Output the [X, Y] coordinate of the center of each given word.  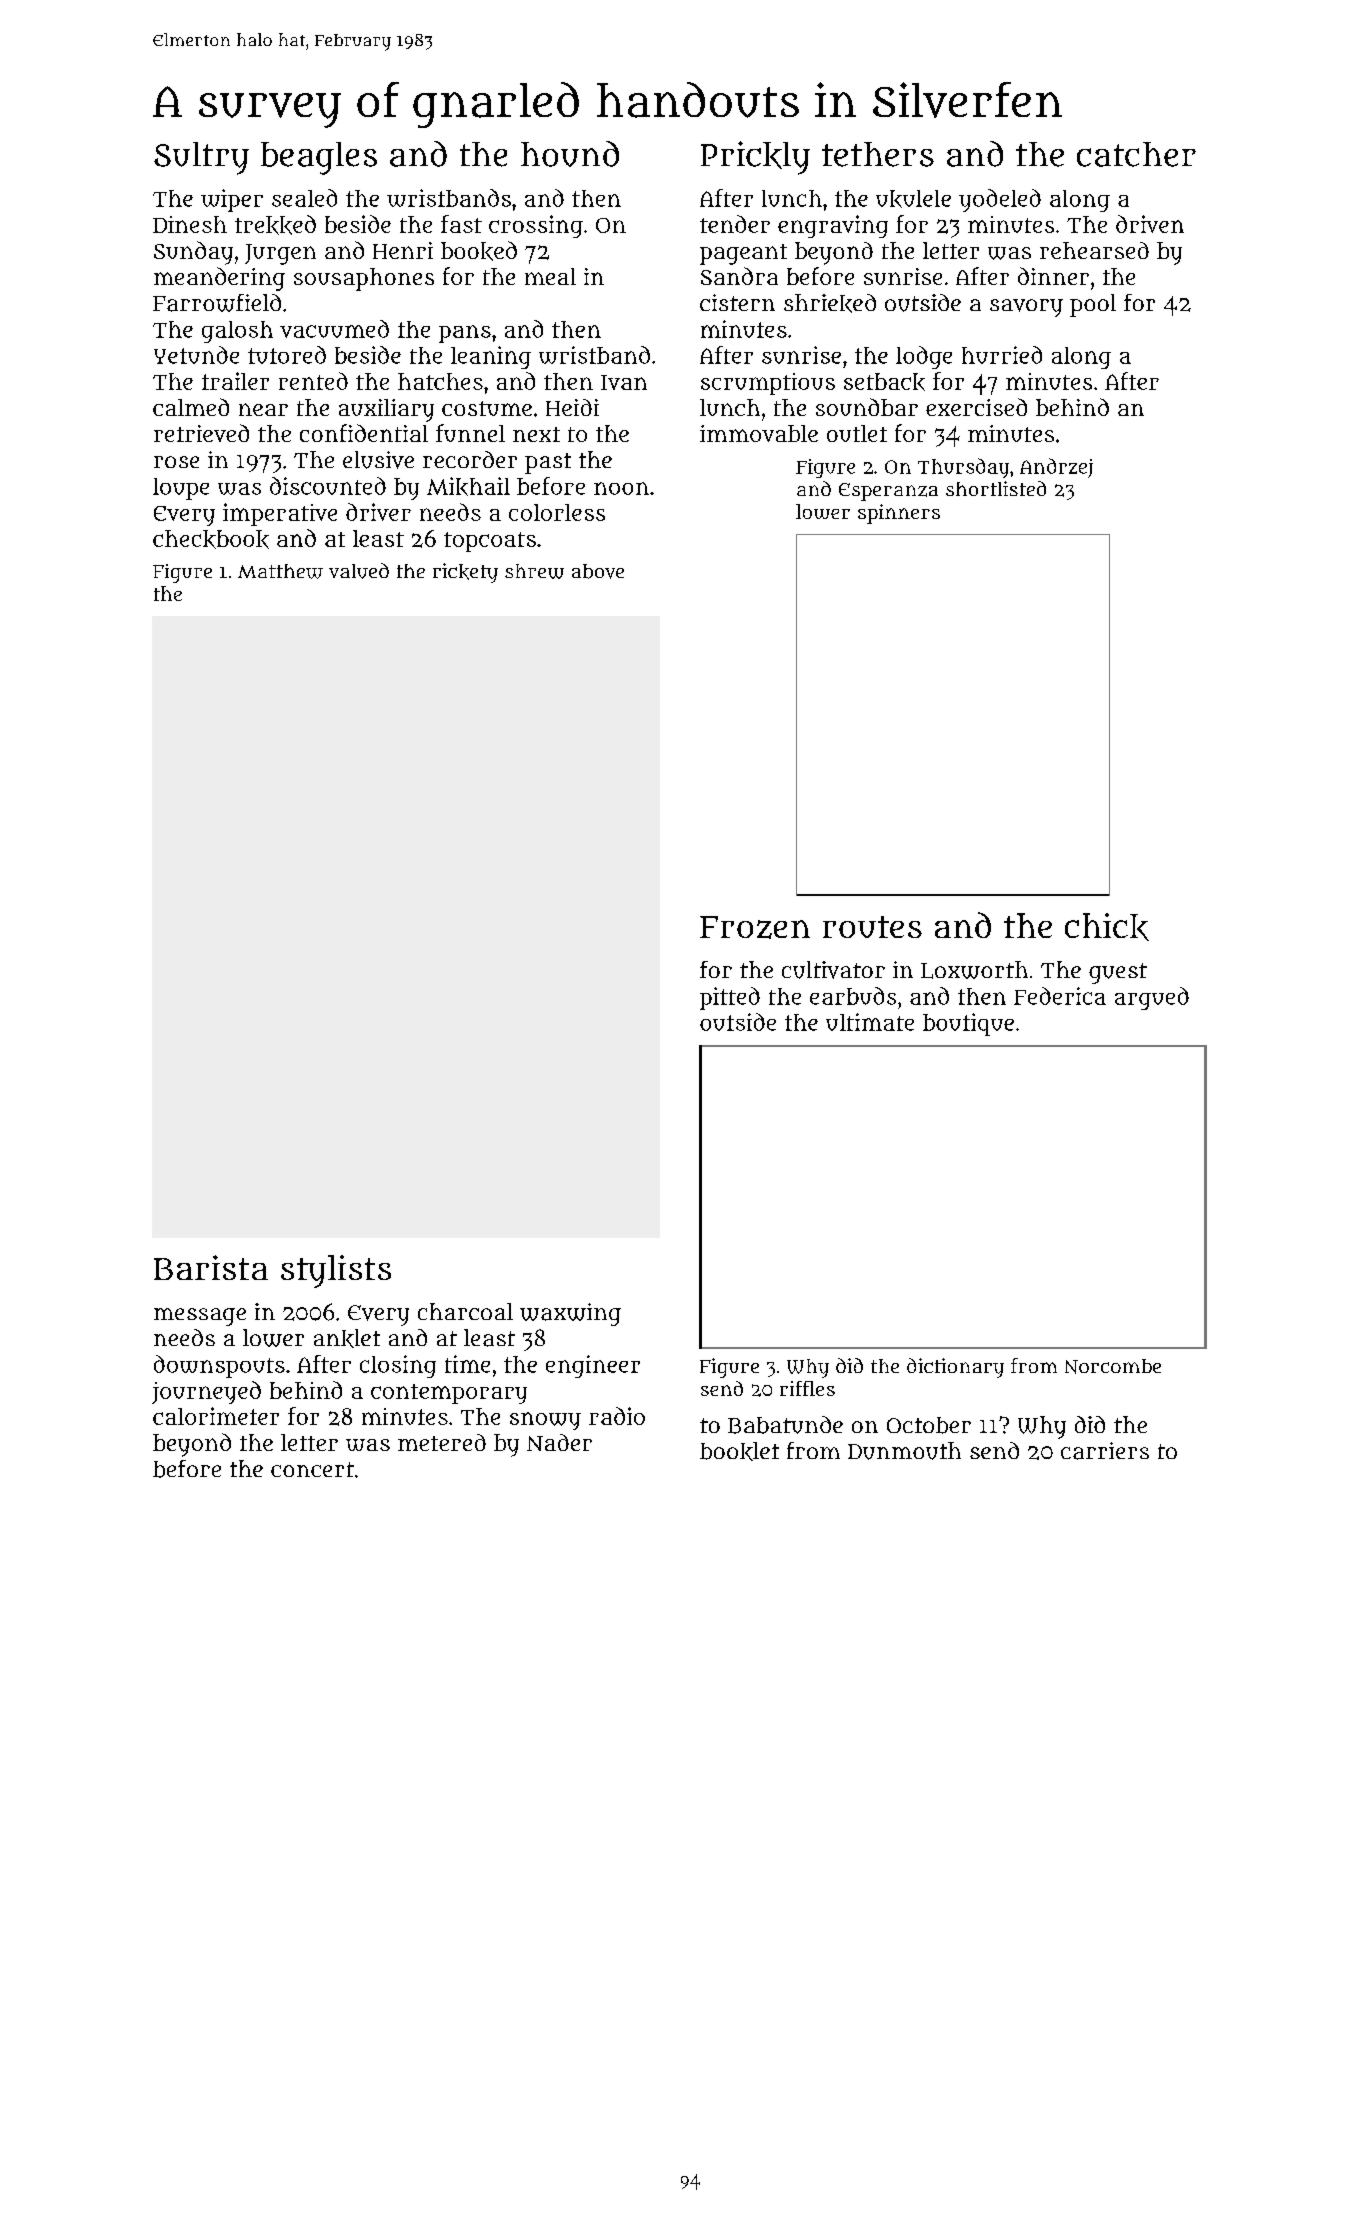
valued [359, 571]
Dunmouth [904, 1451]
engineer [593, 1366]
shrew [534, 571]
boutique [968, 1024]
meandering [219, 279]
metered [442, 1442]
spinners [899, 514]
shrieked [830, 303]
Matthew [280, 571]
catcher [1136, 154]
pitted [730, 998]
